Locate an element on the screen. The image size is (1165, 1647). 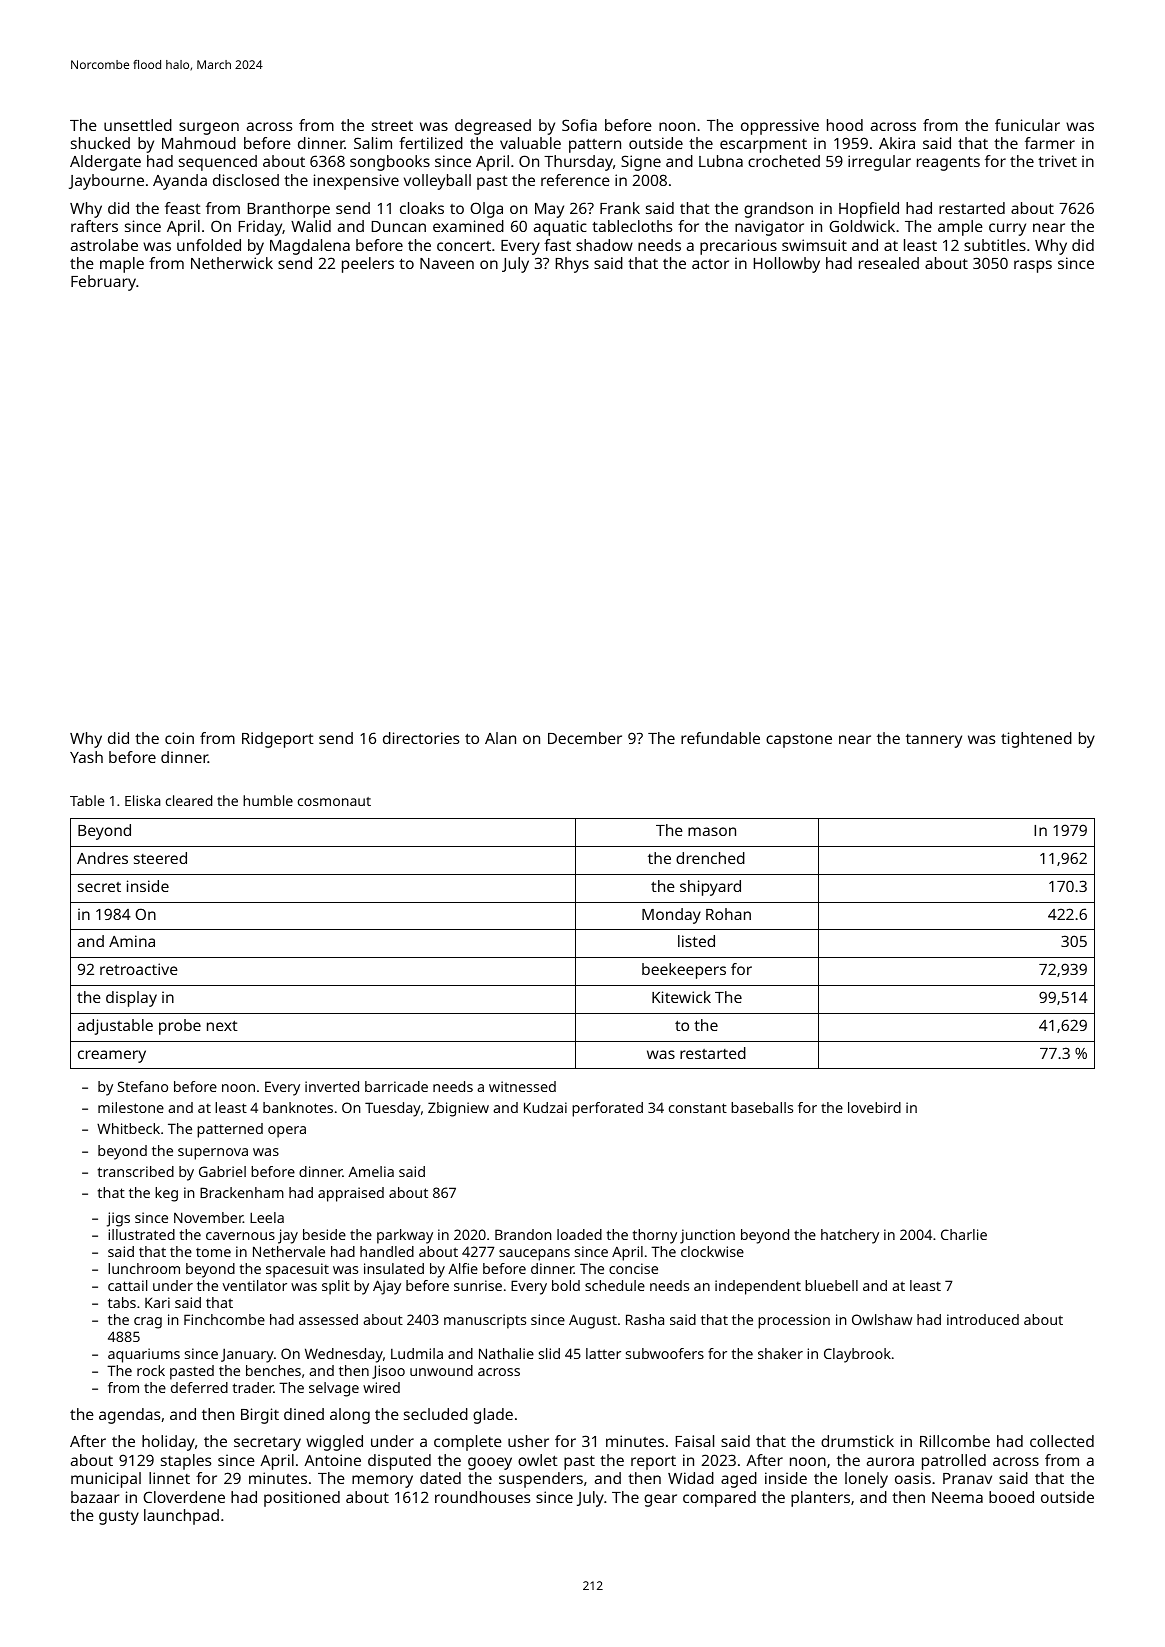
Monday is located at coordinates (671, 916).
